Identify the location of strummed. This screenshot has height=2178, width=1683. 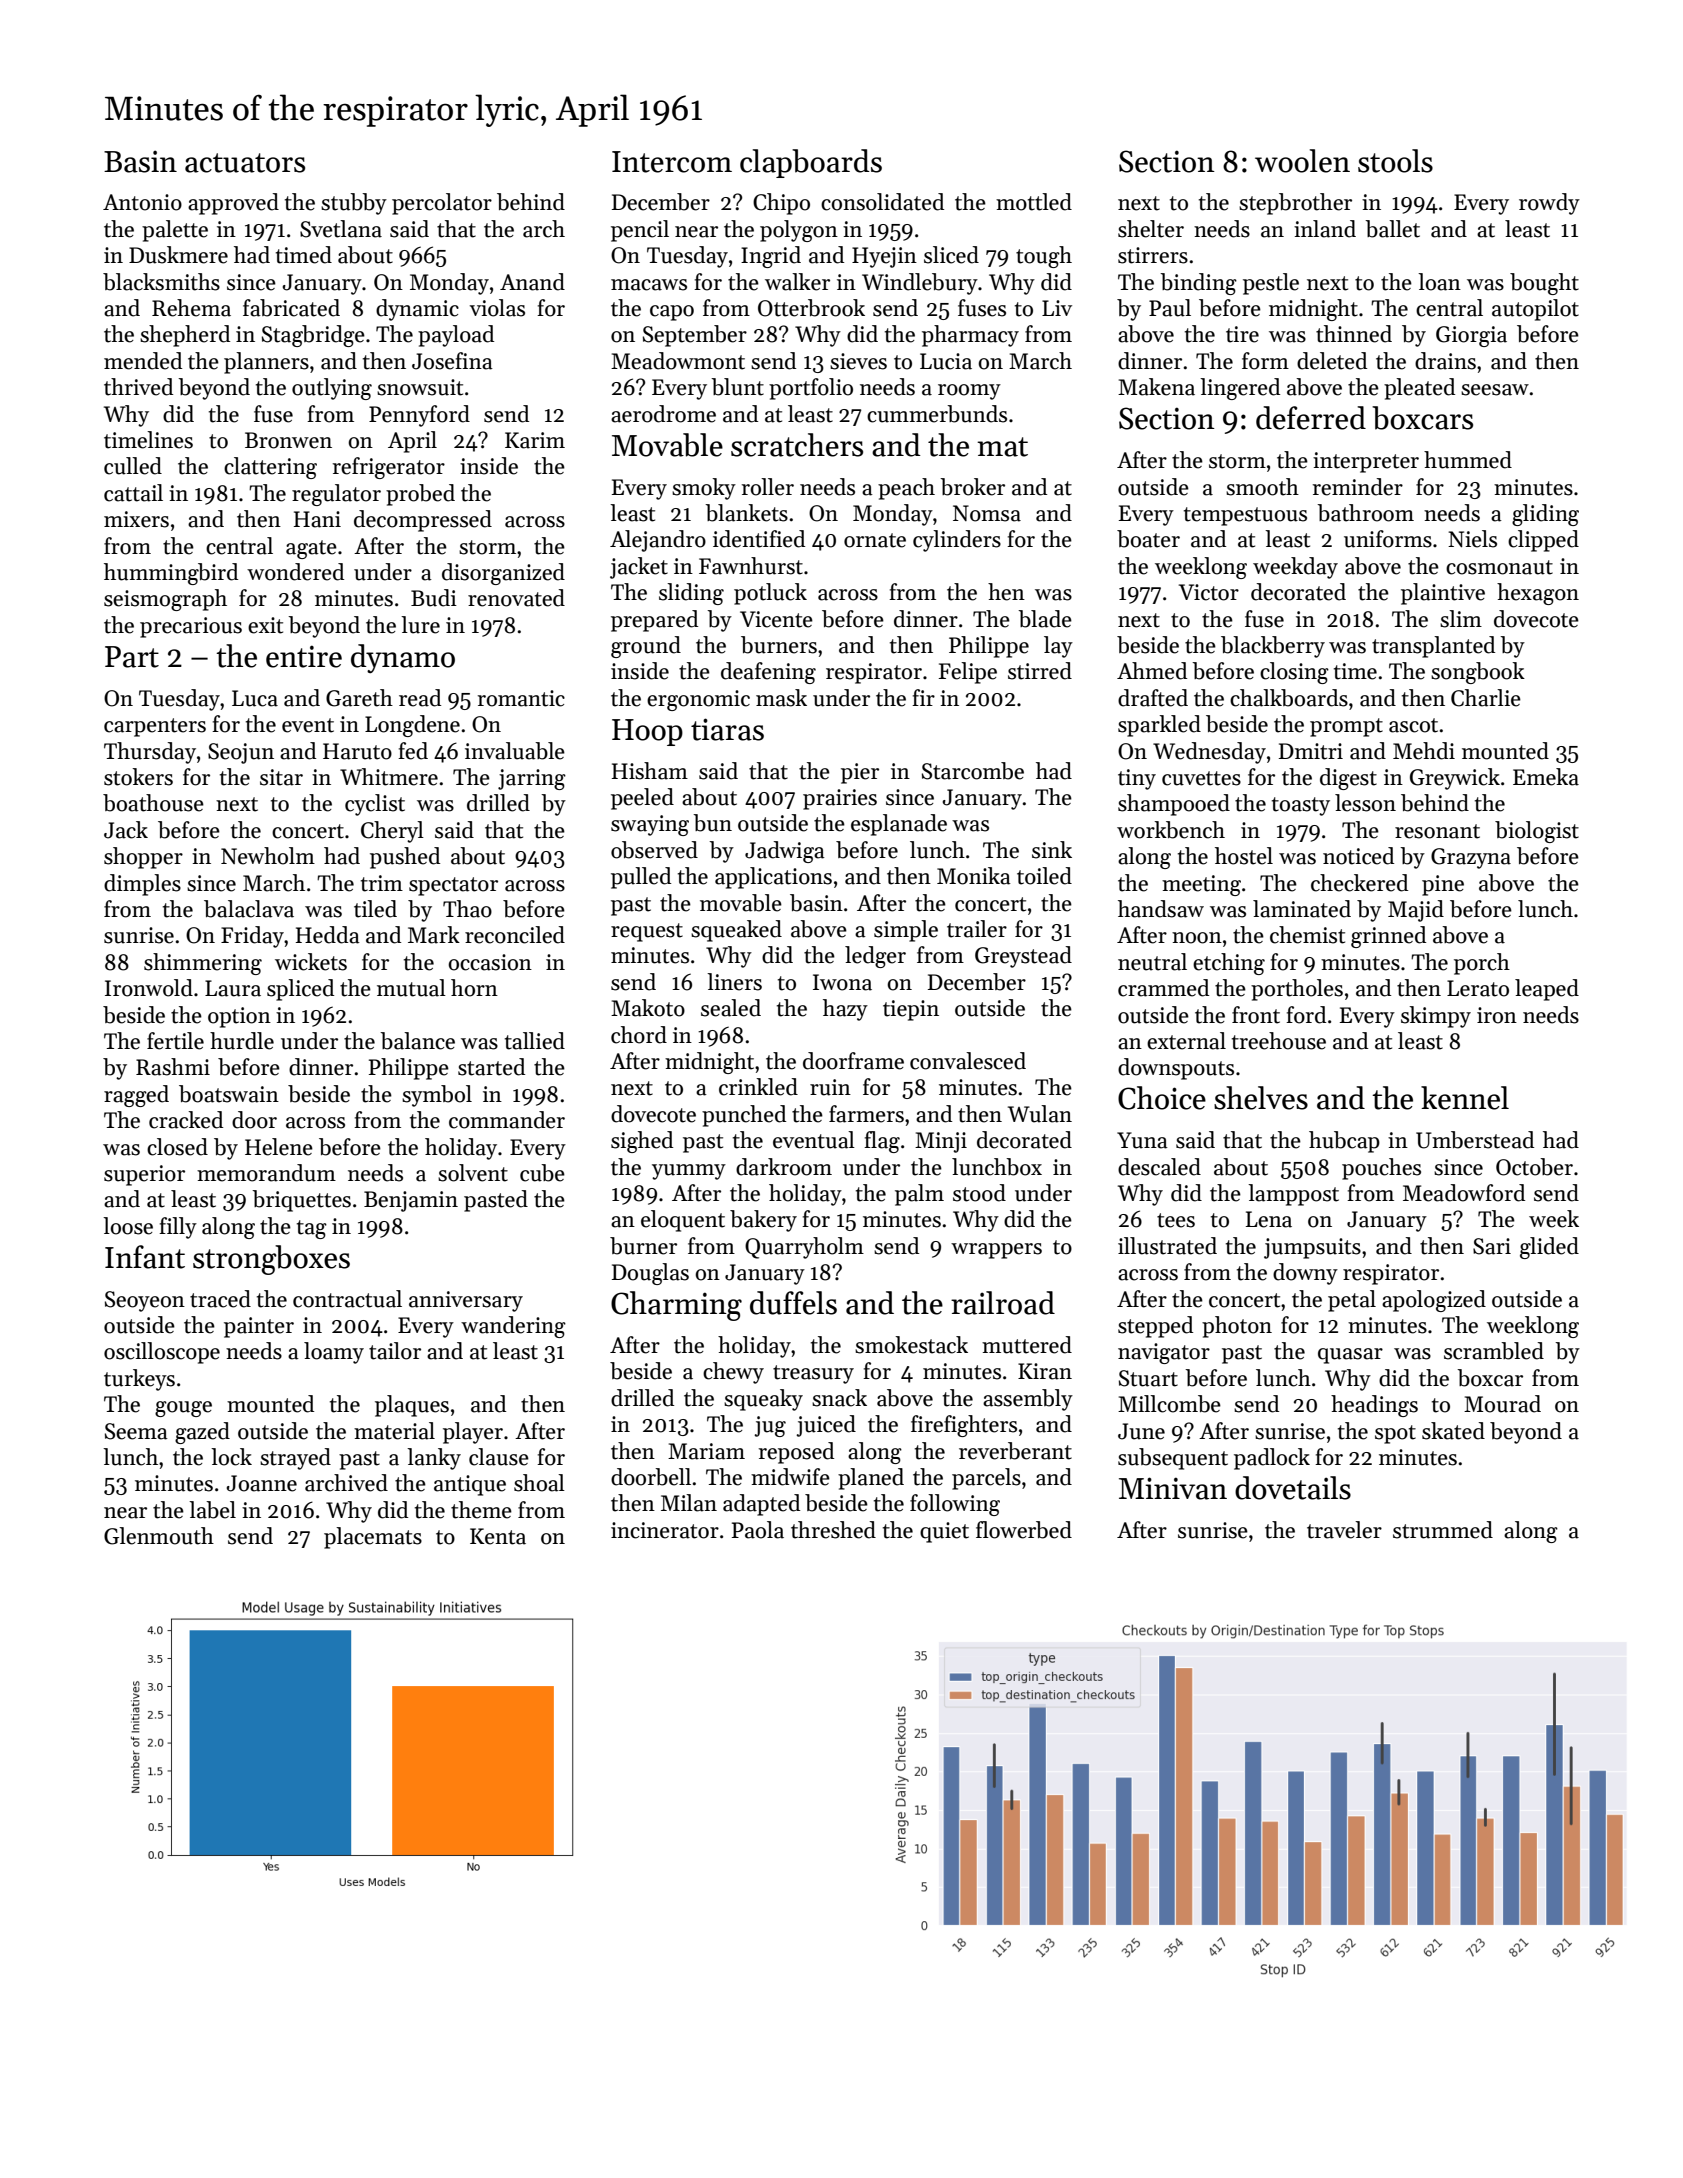
(1443, 1530).
